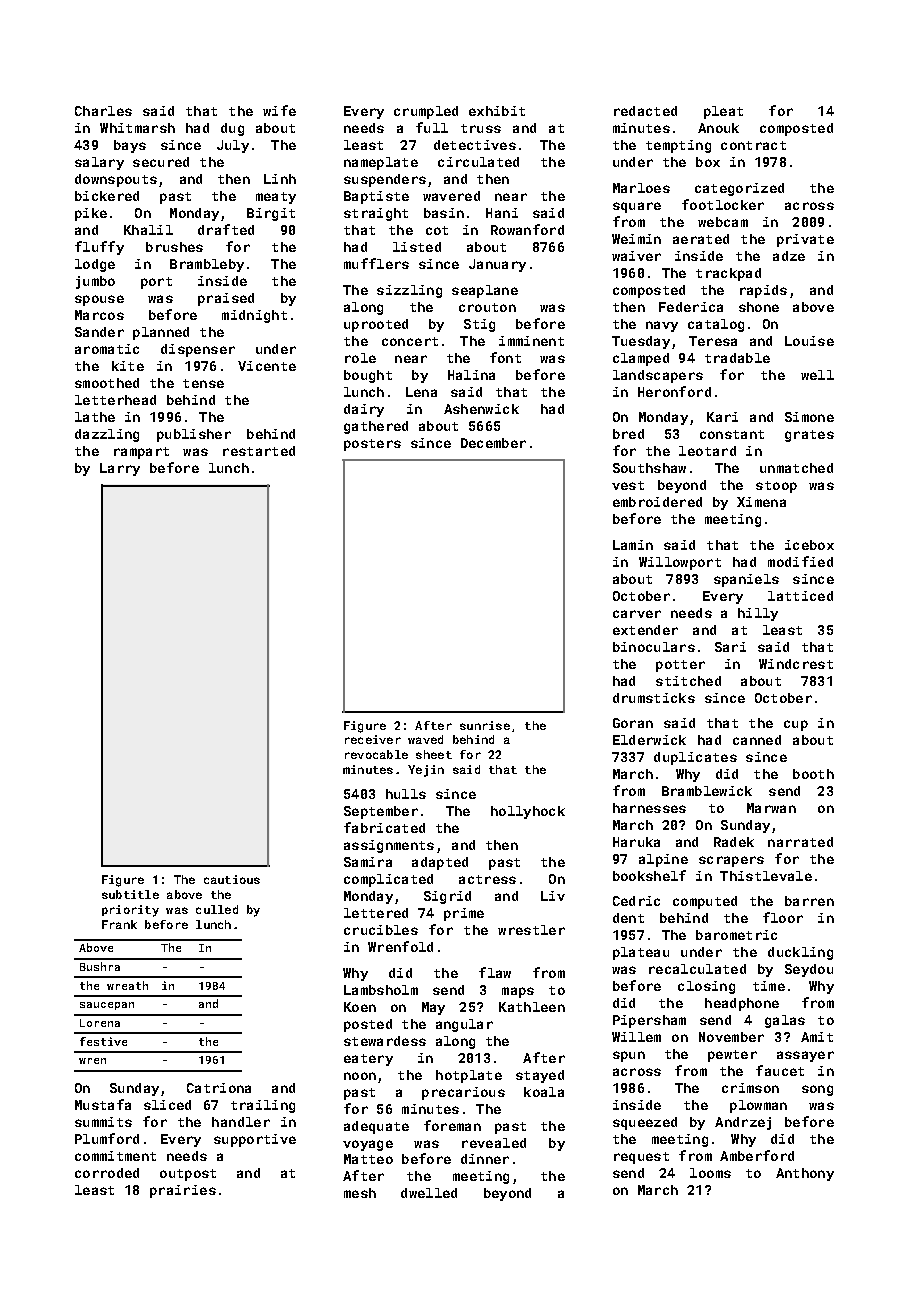  What do you see at coordinates (107, 1173) in the document?
I see `corroded` at bounding box center [107, 1173].
